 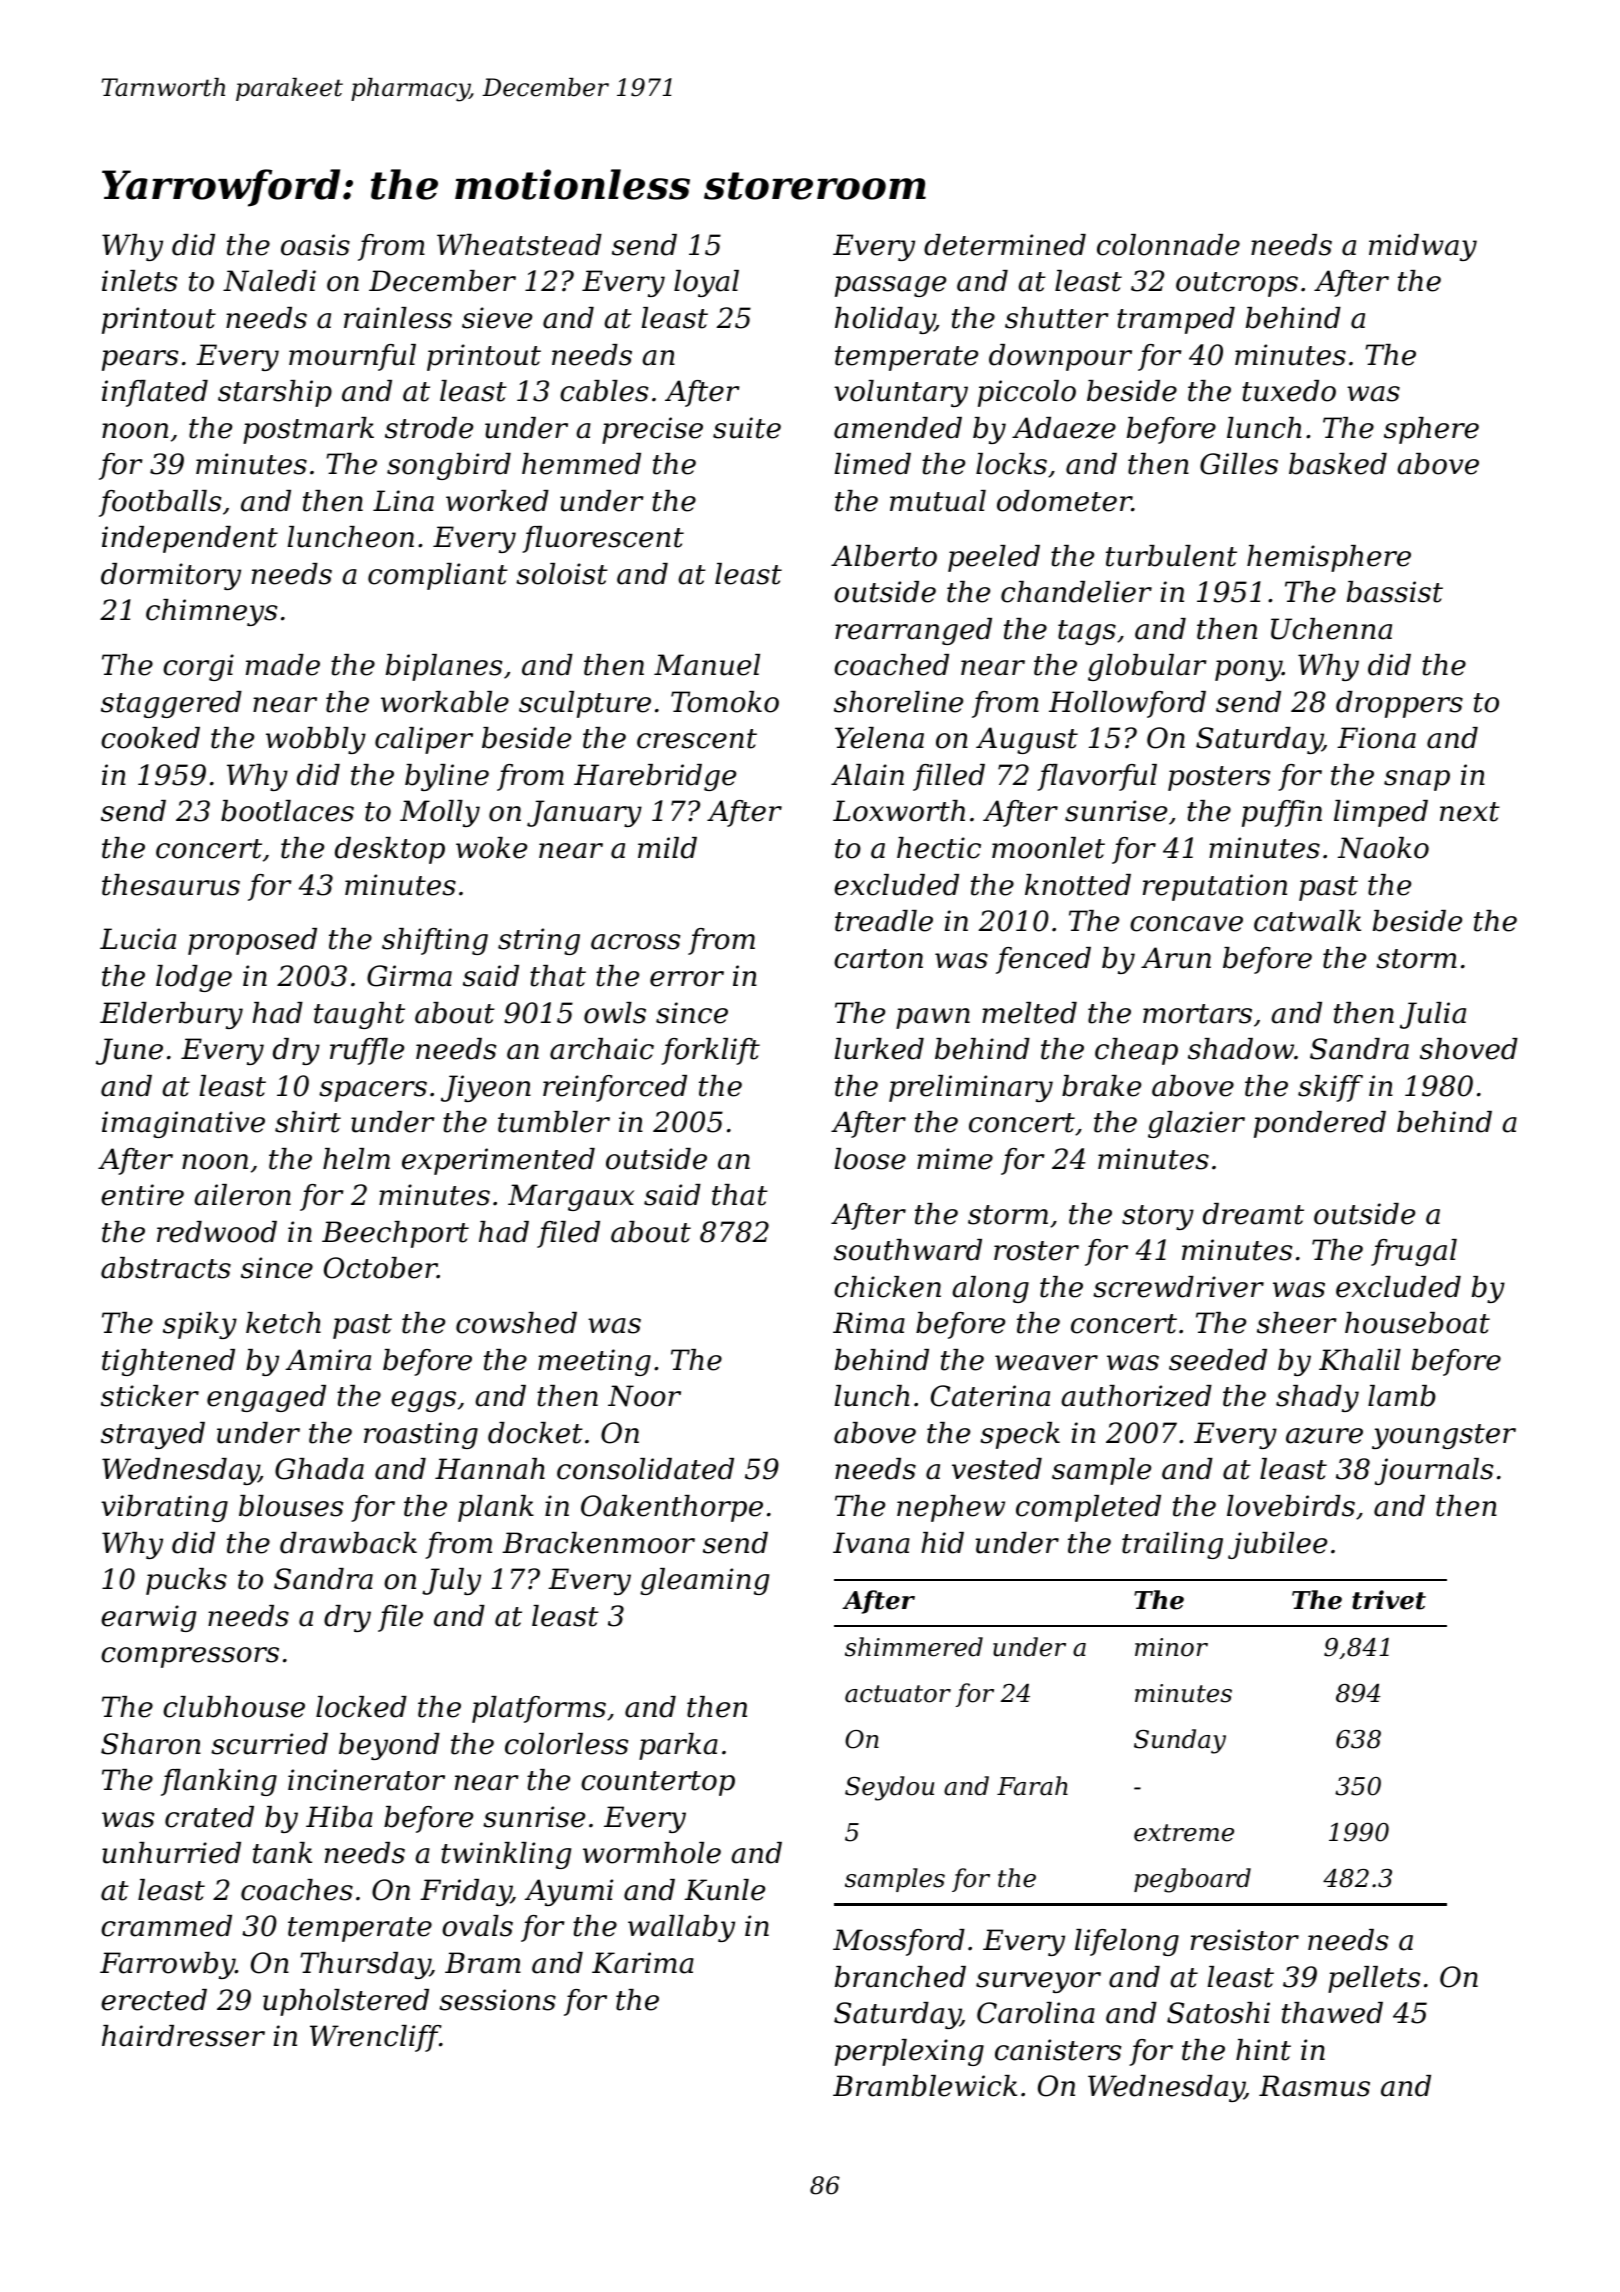 What do you see at coordinates (1399, 704) in the image?
I see `droppers` at bounding box center [1399, 704].
